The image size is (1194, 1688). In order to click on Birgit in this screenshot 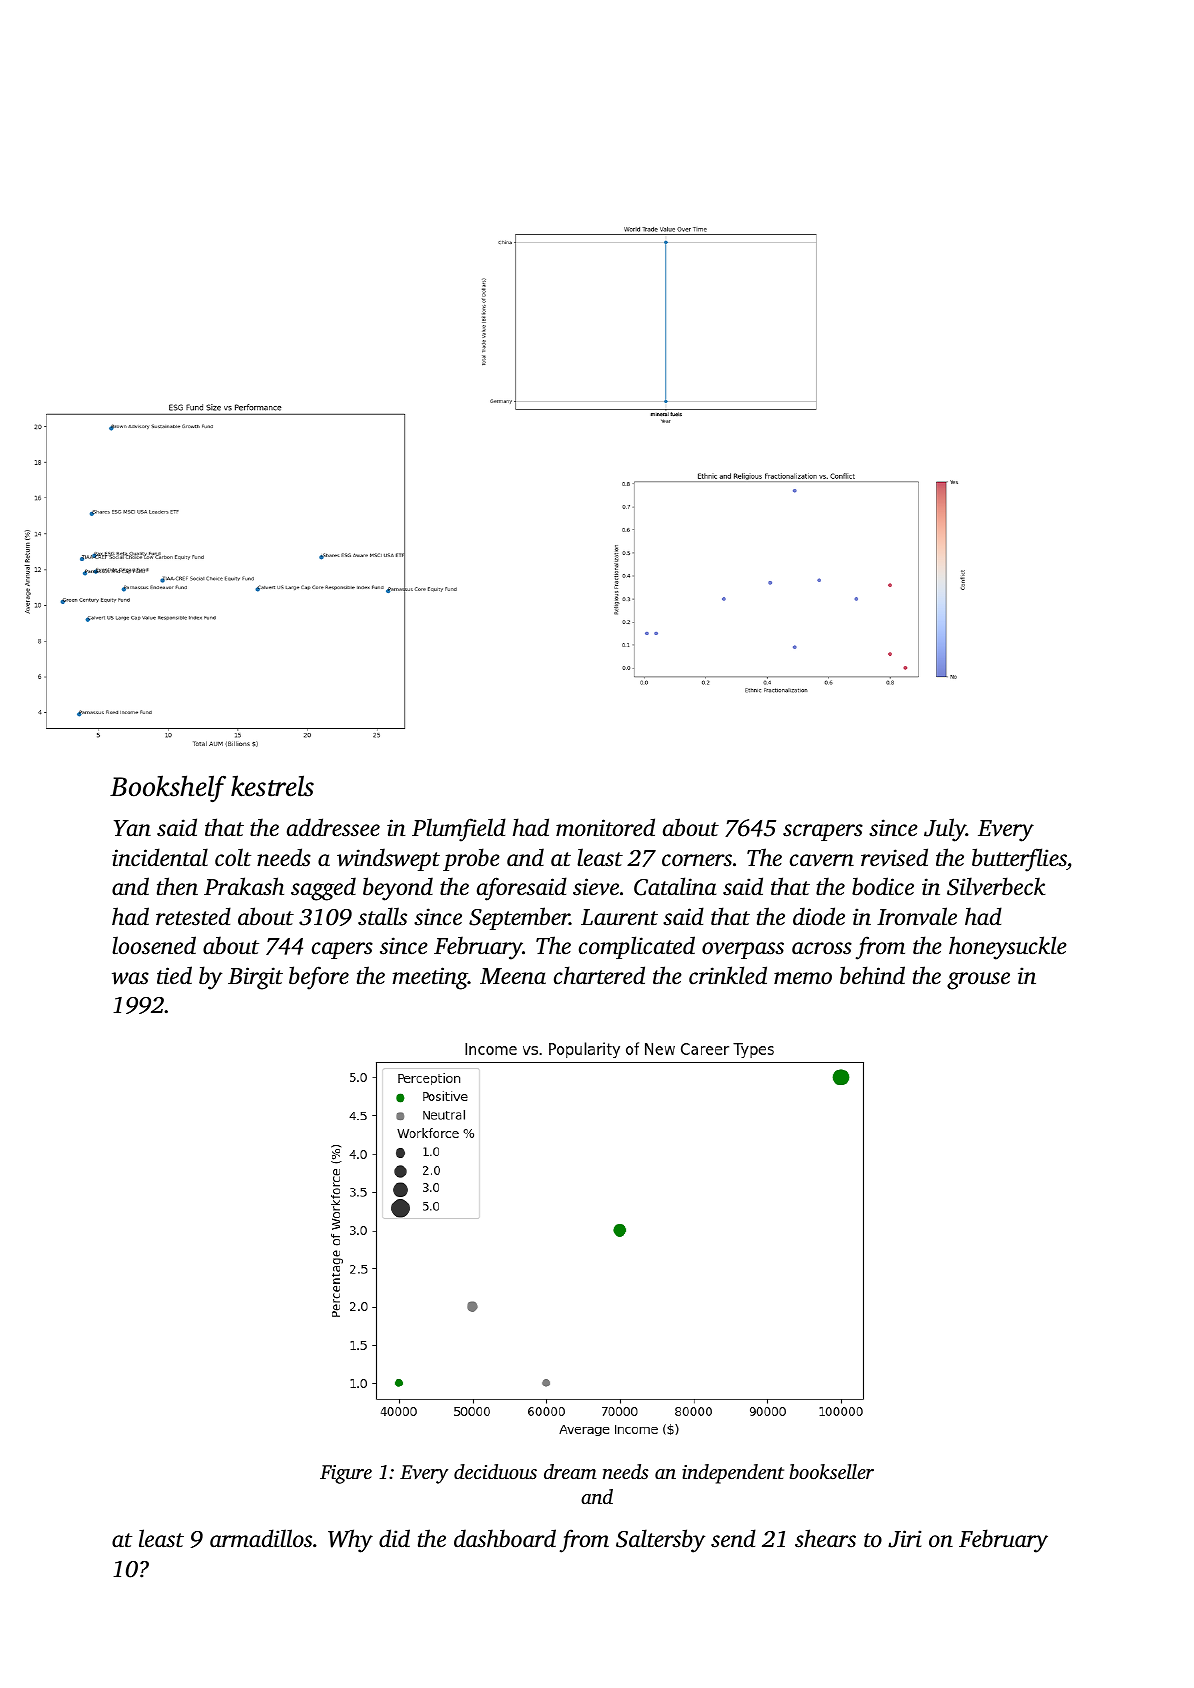, I will do `click(255, 978)`.
